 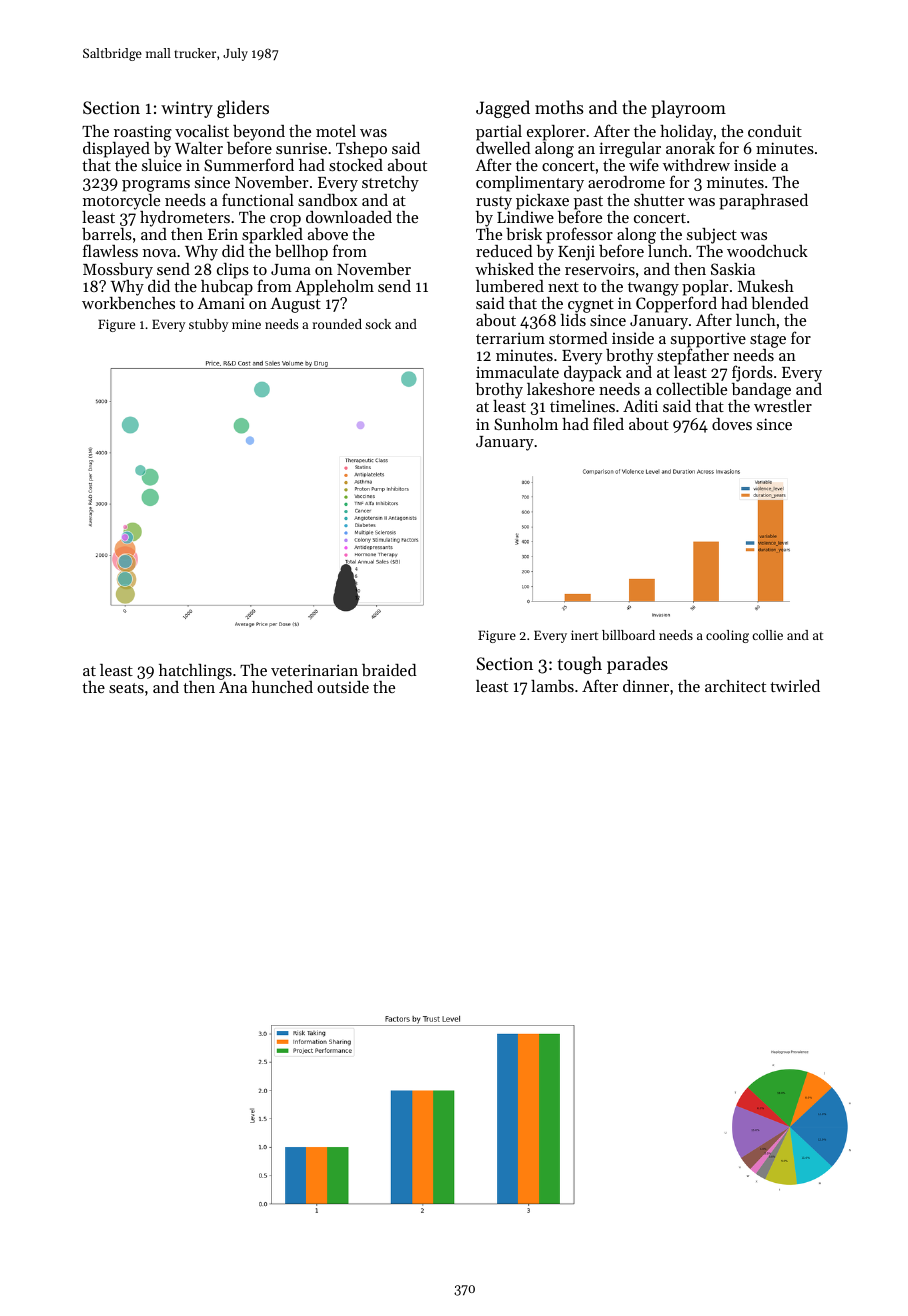 I want to click on Kenji, so click(x=576, y=253).
